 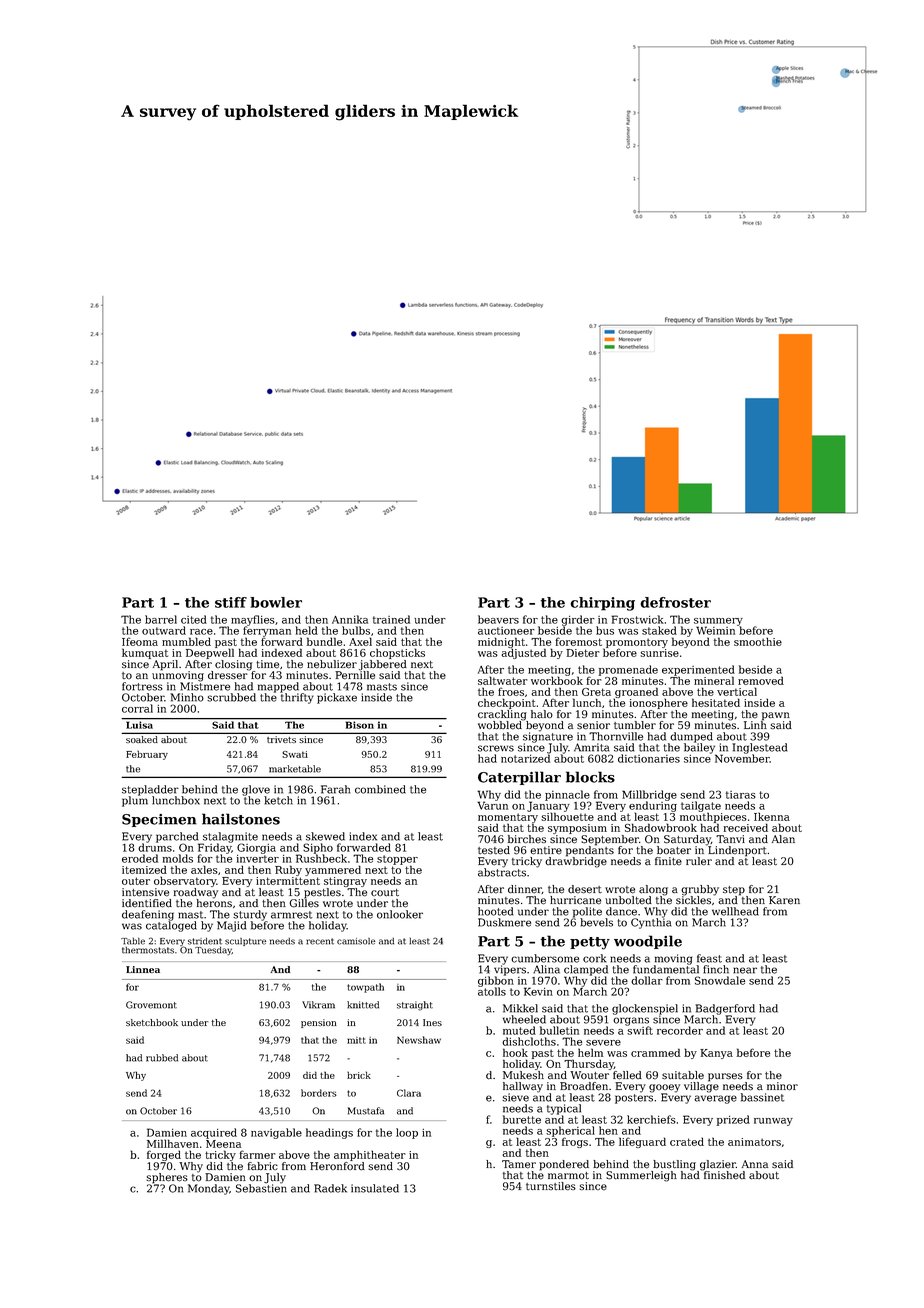 What do you see at coordinates (675, 602) in the image?
I see `defroster` at bounding box center [675, 602].
